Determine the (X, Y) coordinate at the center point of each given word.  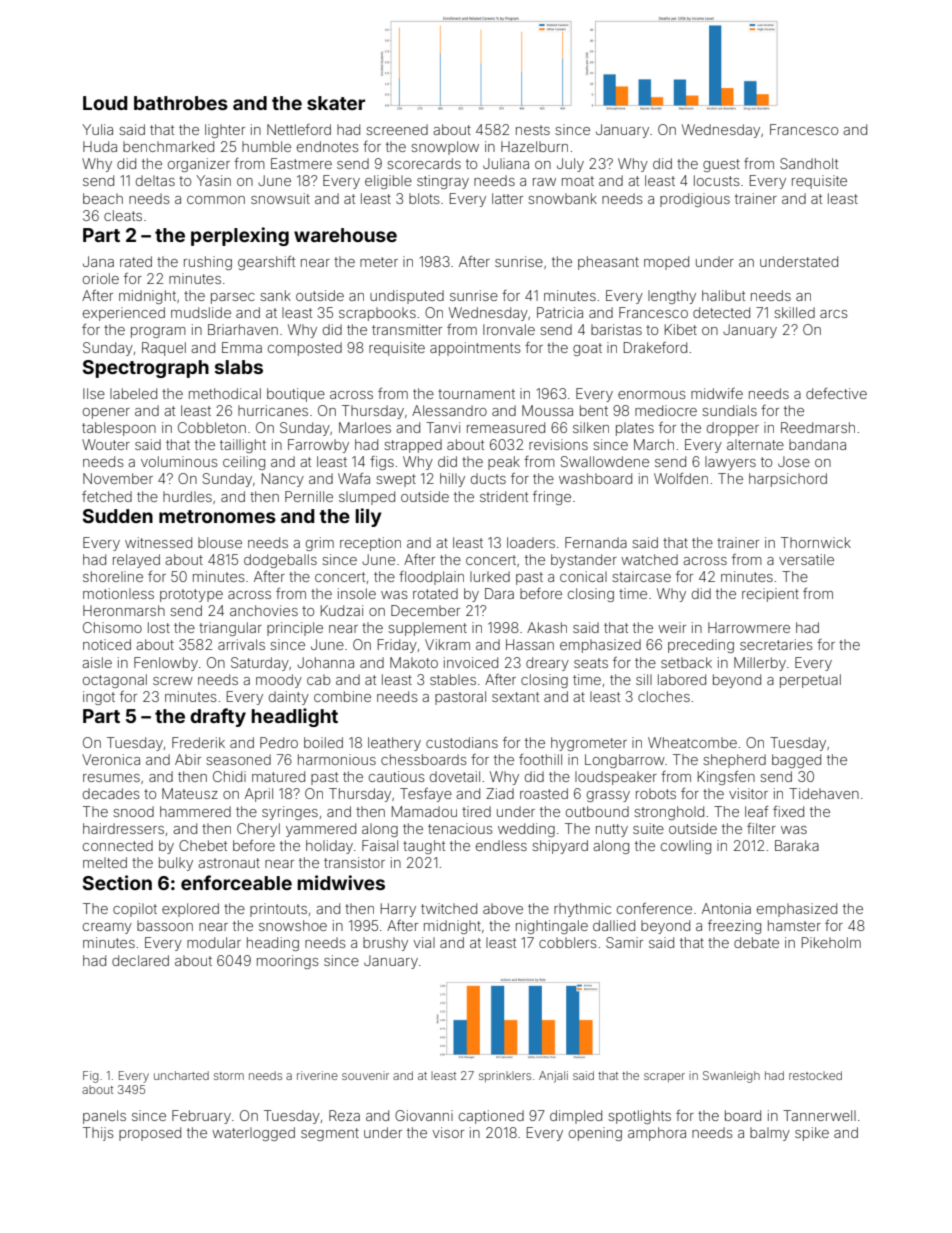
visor (448, 1132)
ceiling (244, 463)
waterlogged (253, 1134)
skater (336, 103)
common (216, 200)
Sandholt (809, 163)
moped (666, 263)
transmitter (407, 329)
